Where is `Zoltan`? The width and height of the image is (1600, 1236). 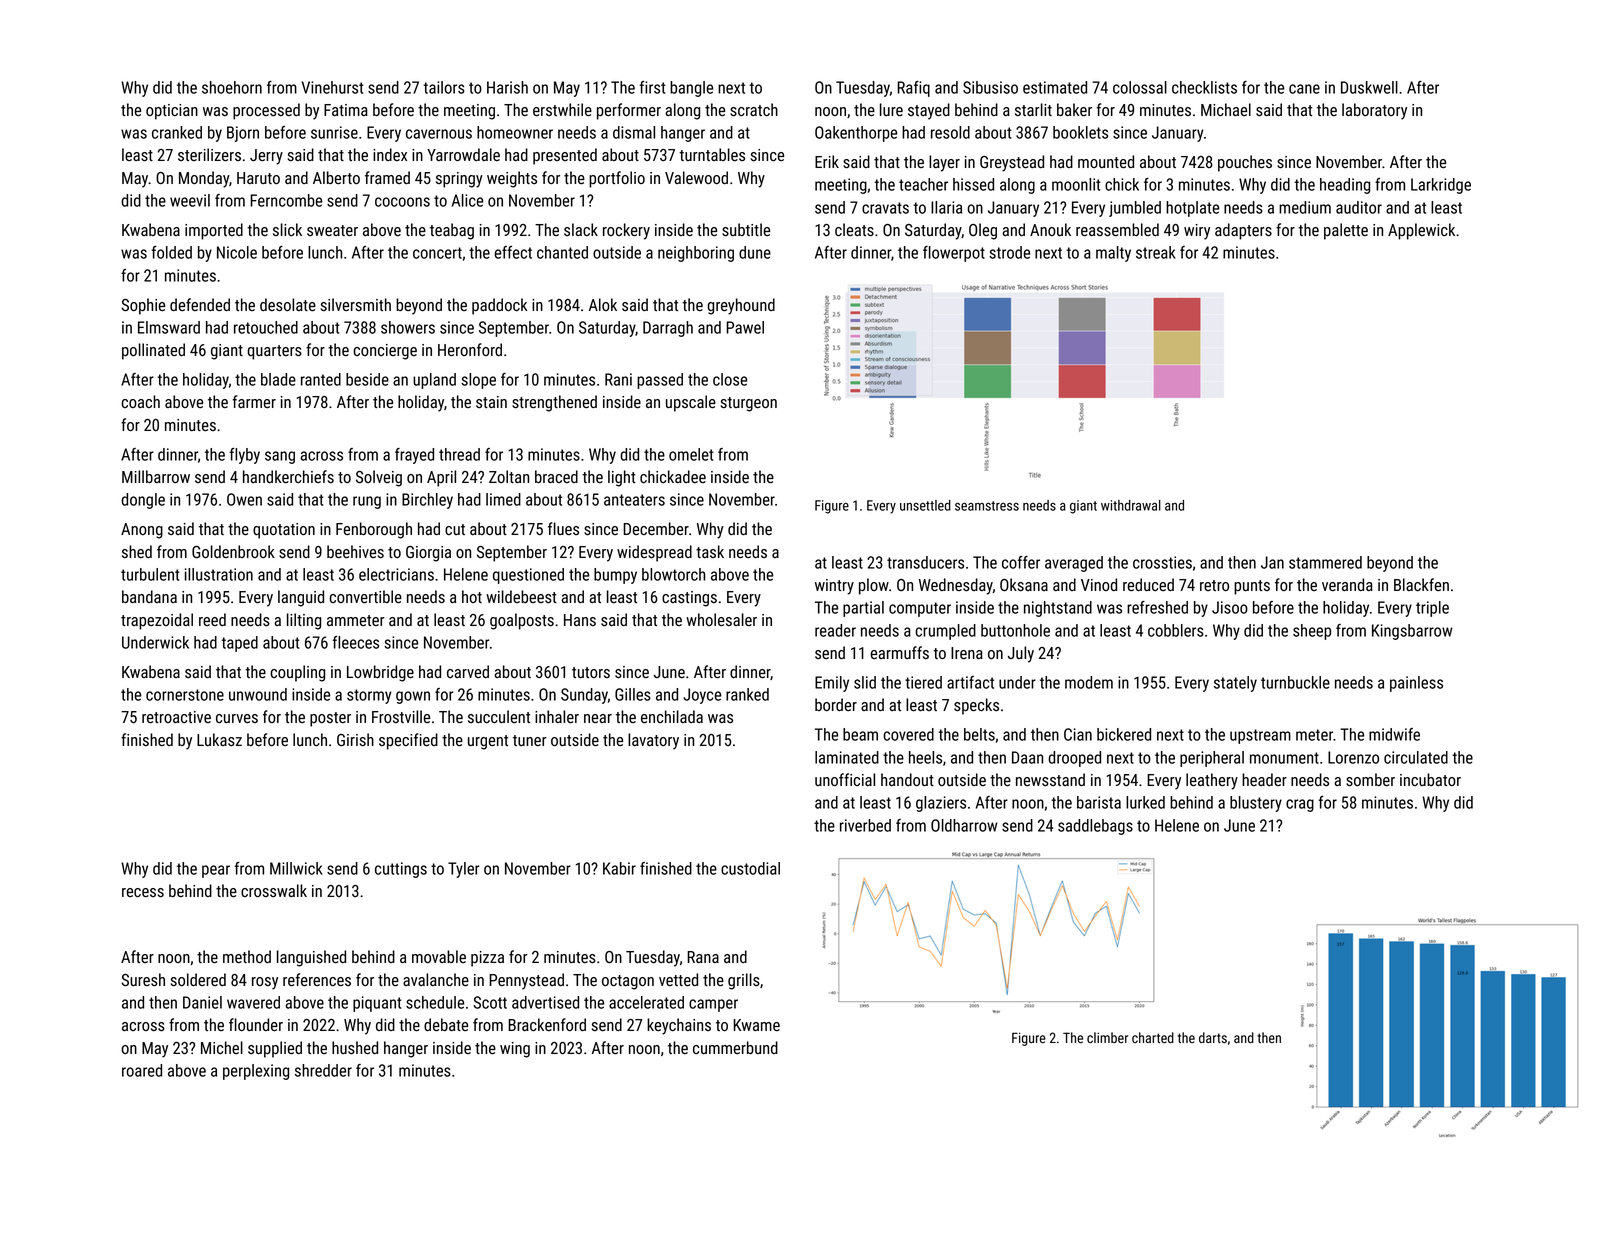 Zoltan is located at coordinates (509, 476).
